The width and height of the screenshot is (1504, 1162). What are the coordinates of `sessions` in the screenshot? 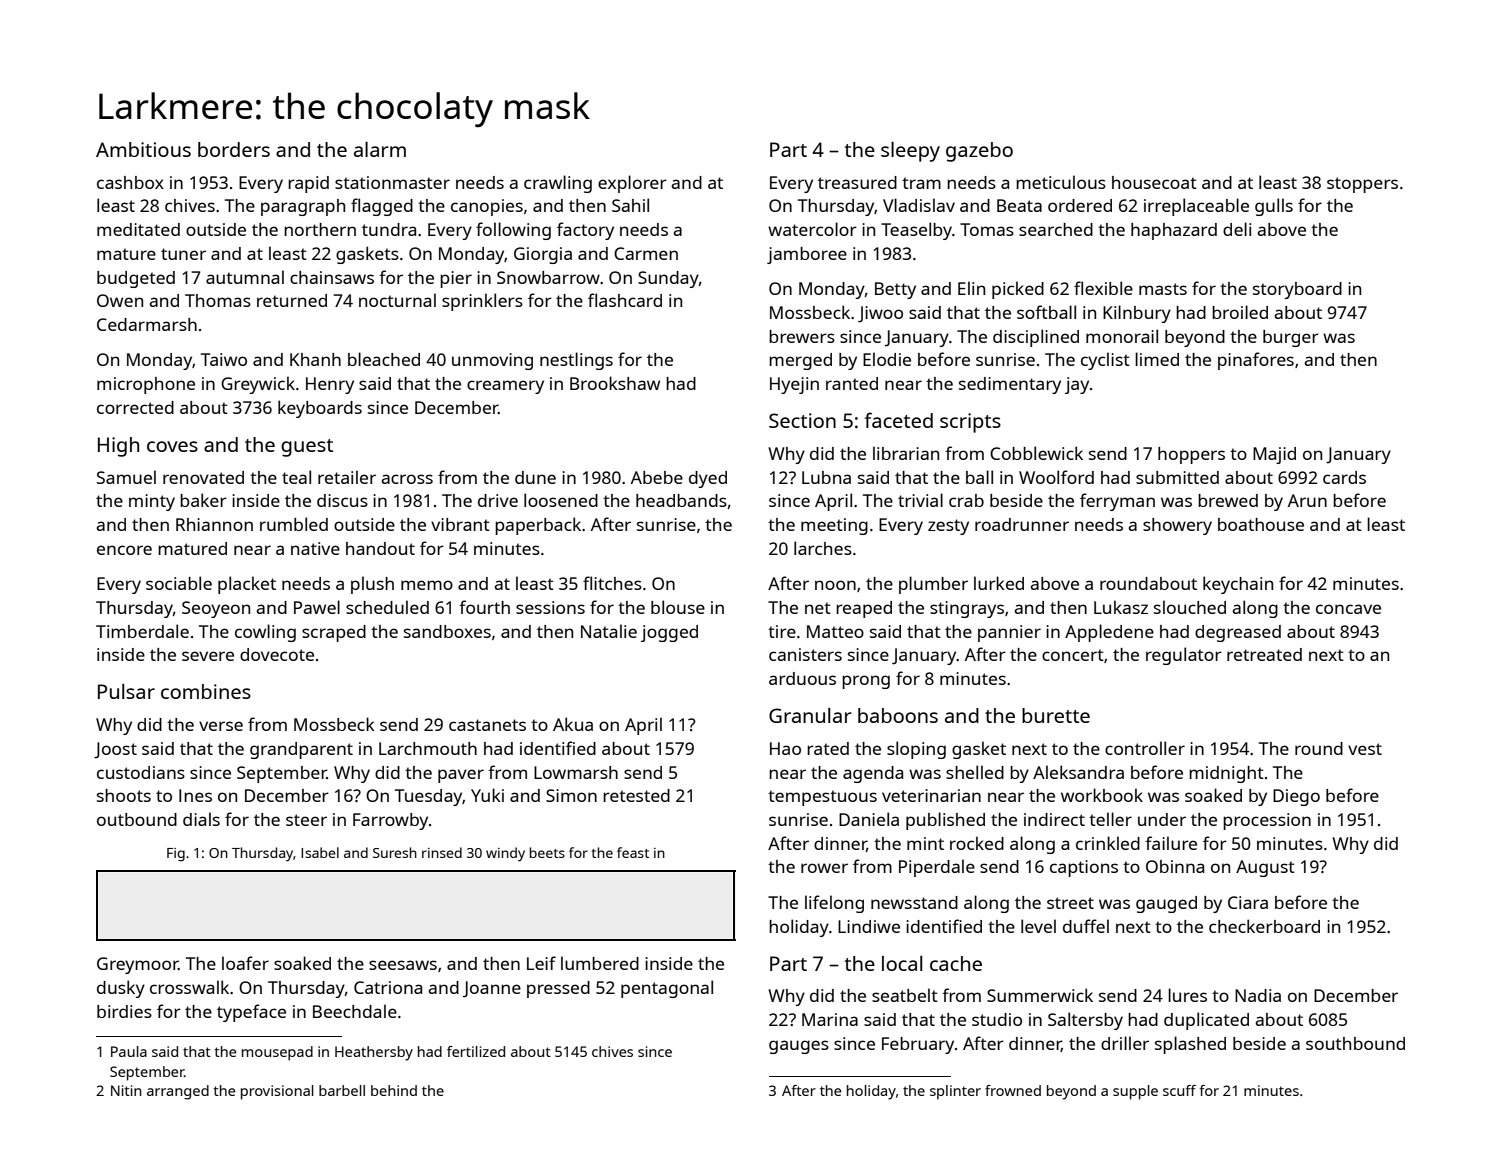 It's located at (550, 607).
